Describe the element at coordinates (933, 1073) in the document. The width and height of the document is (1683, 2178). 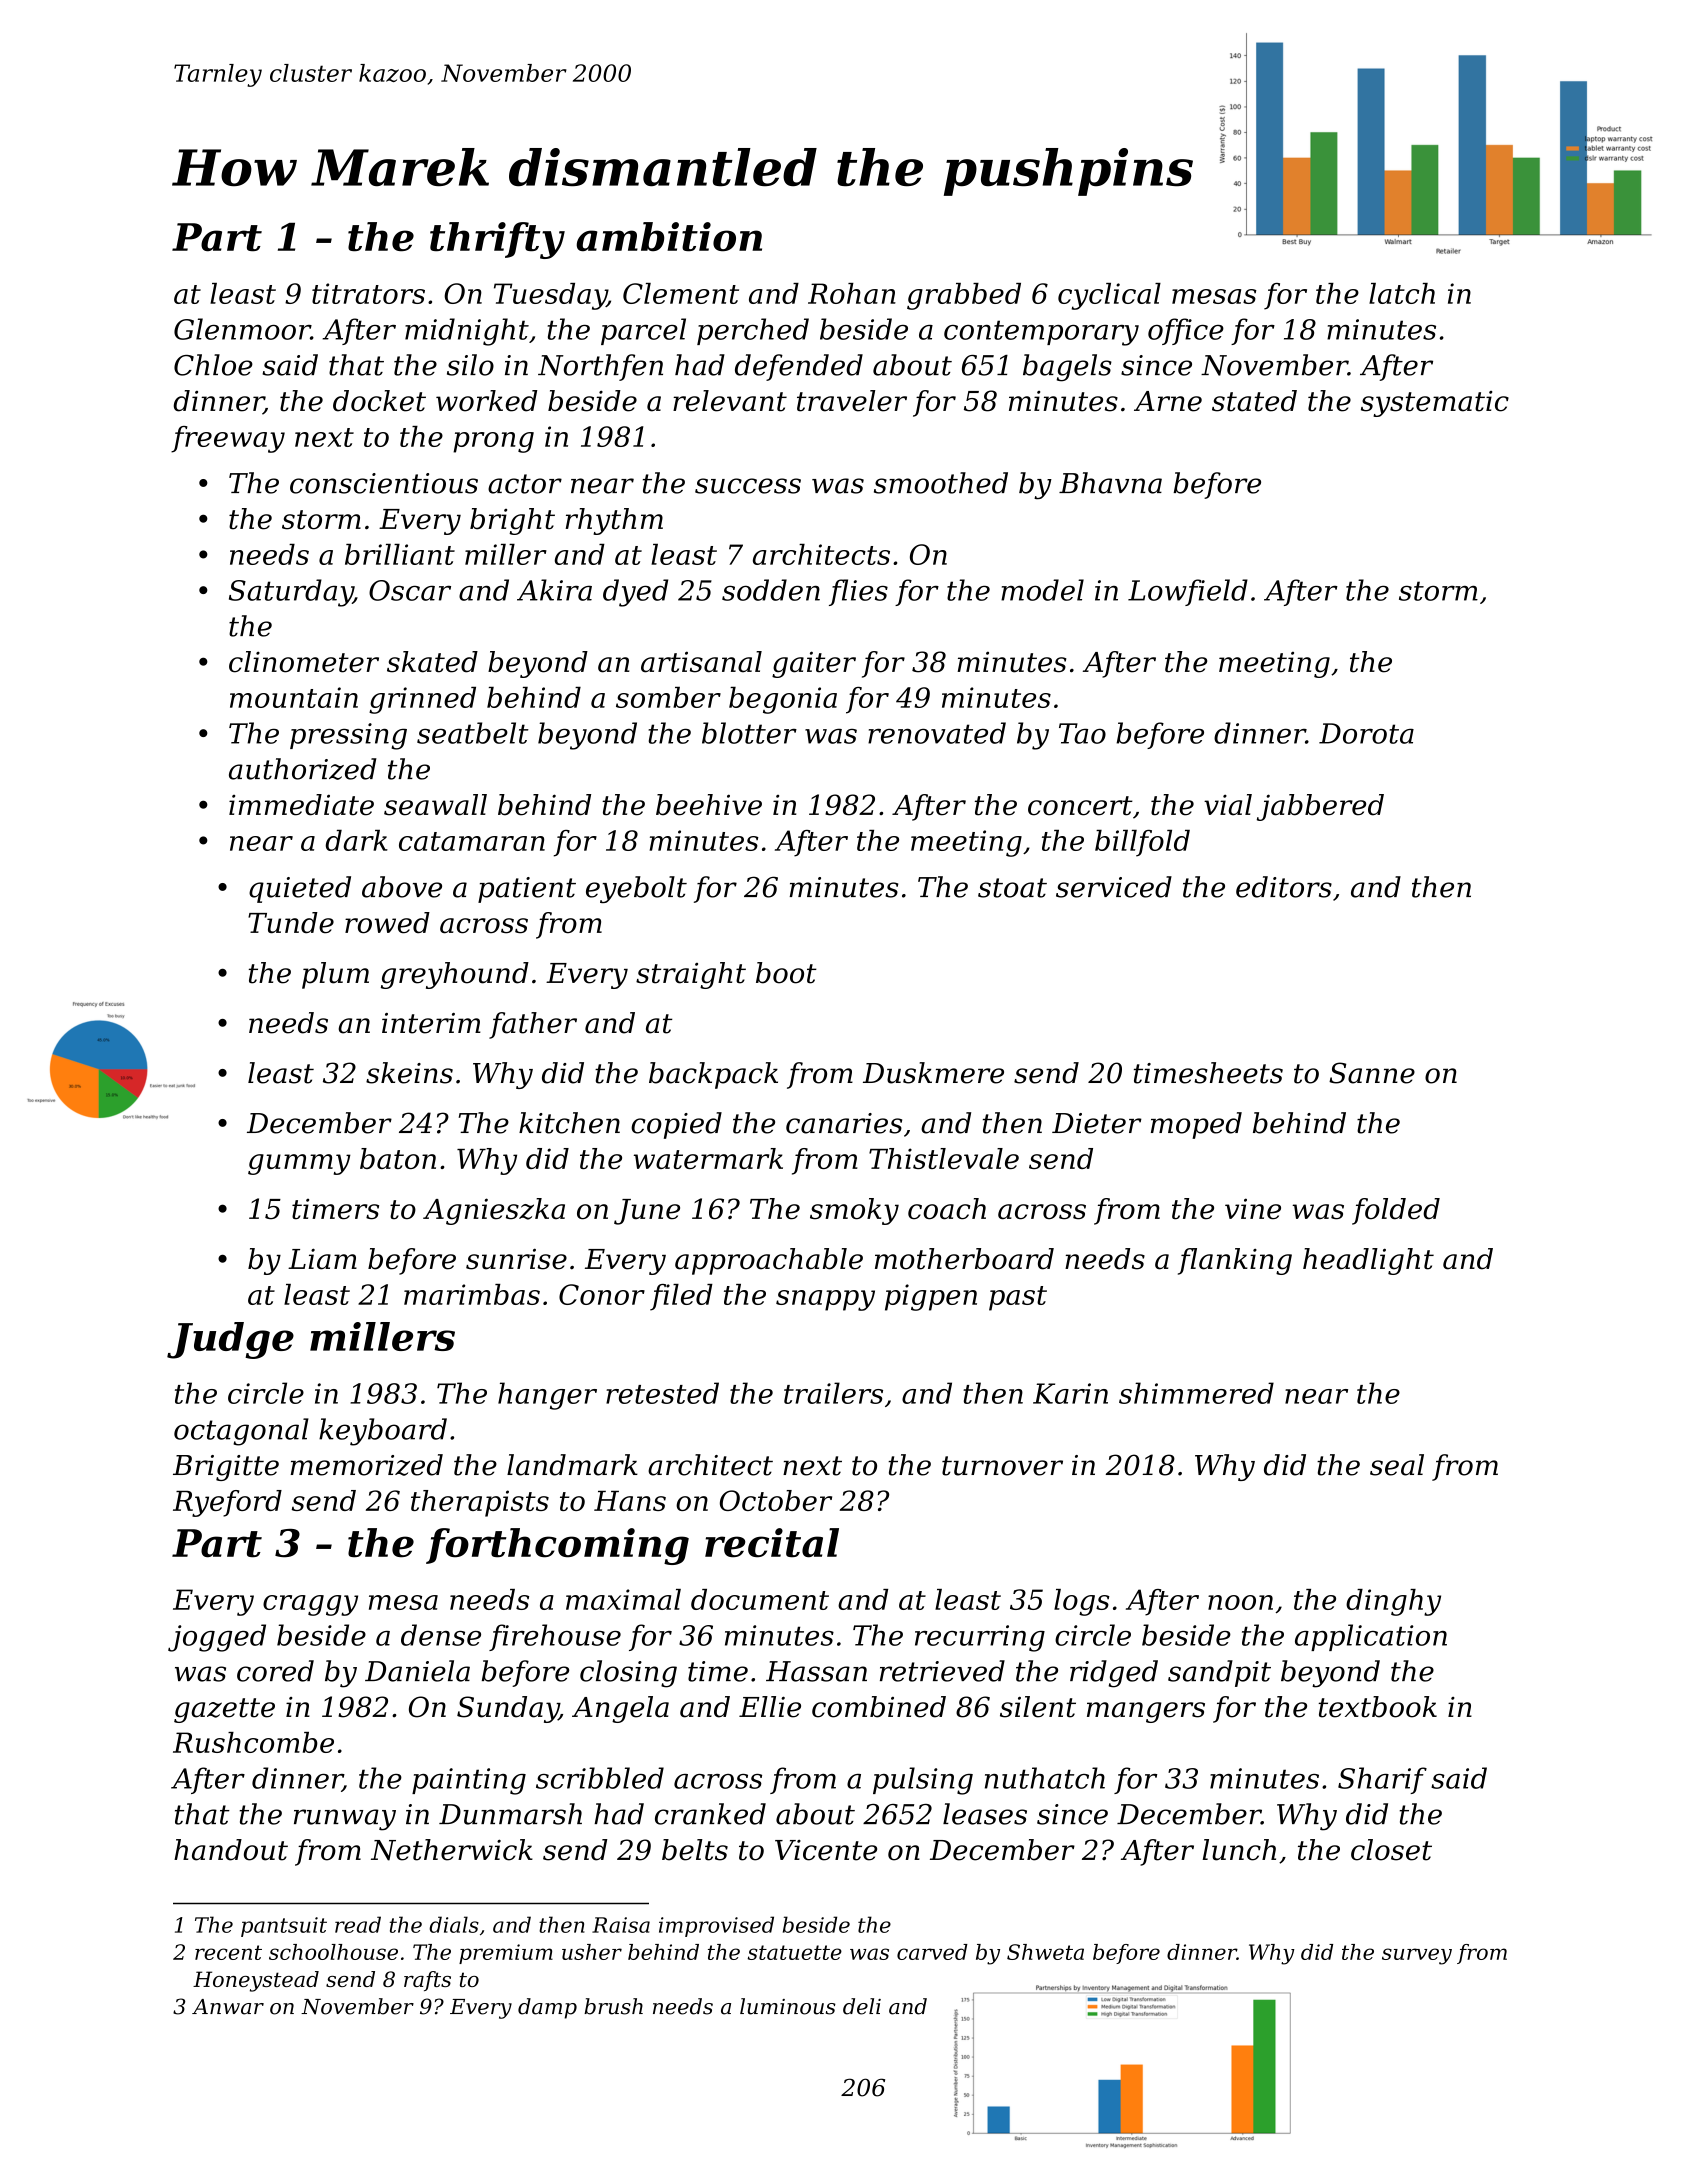
I see `Duskmere` at that location.
